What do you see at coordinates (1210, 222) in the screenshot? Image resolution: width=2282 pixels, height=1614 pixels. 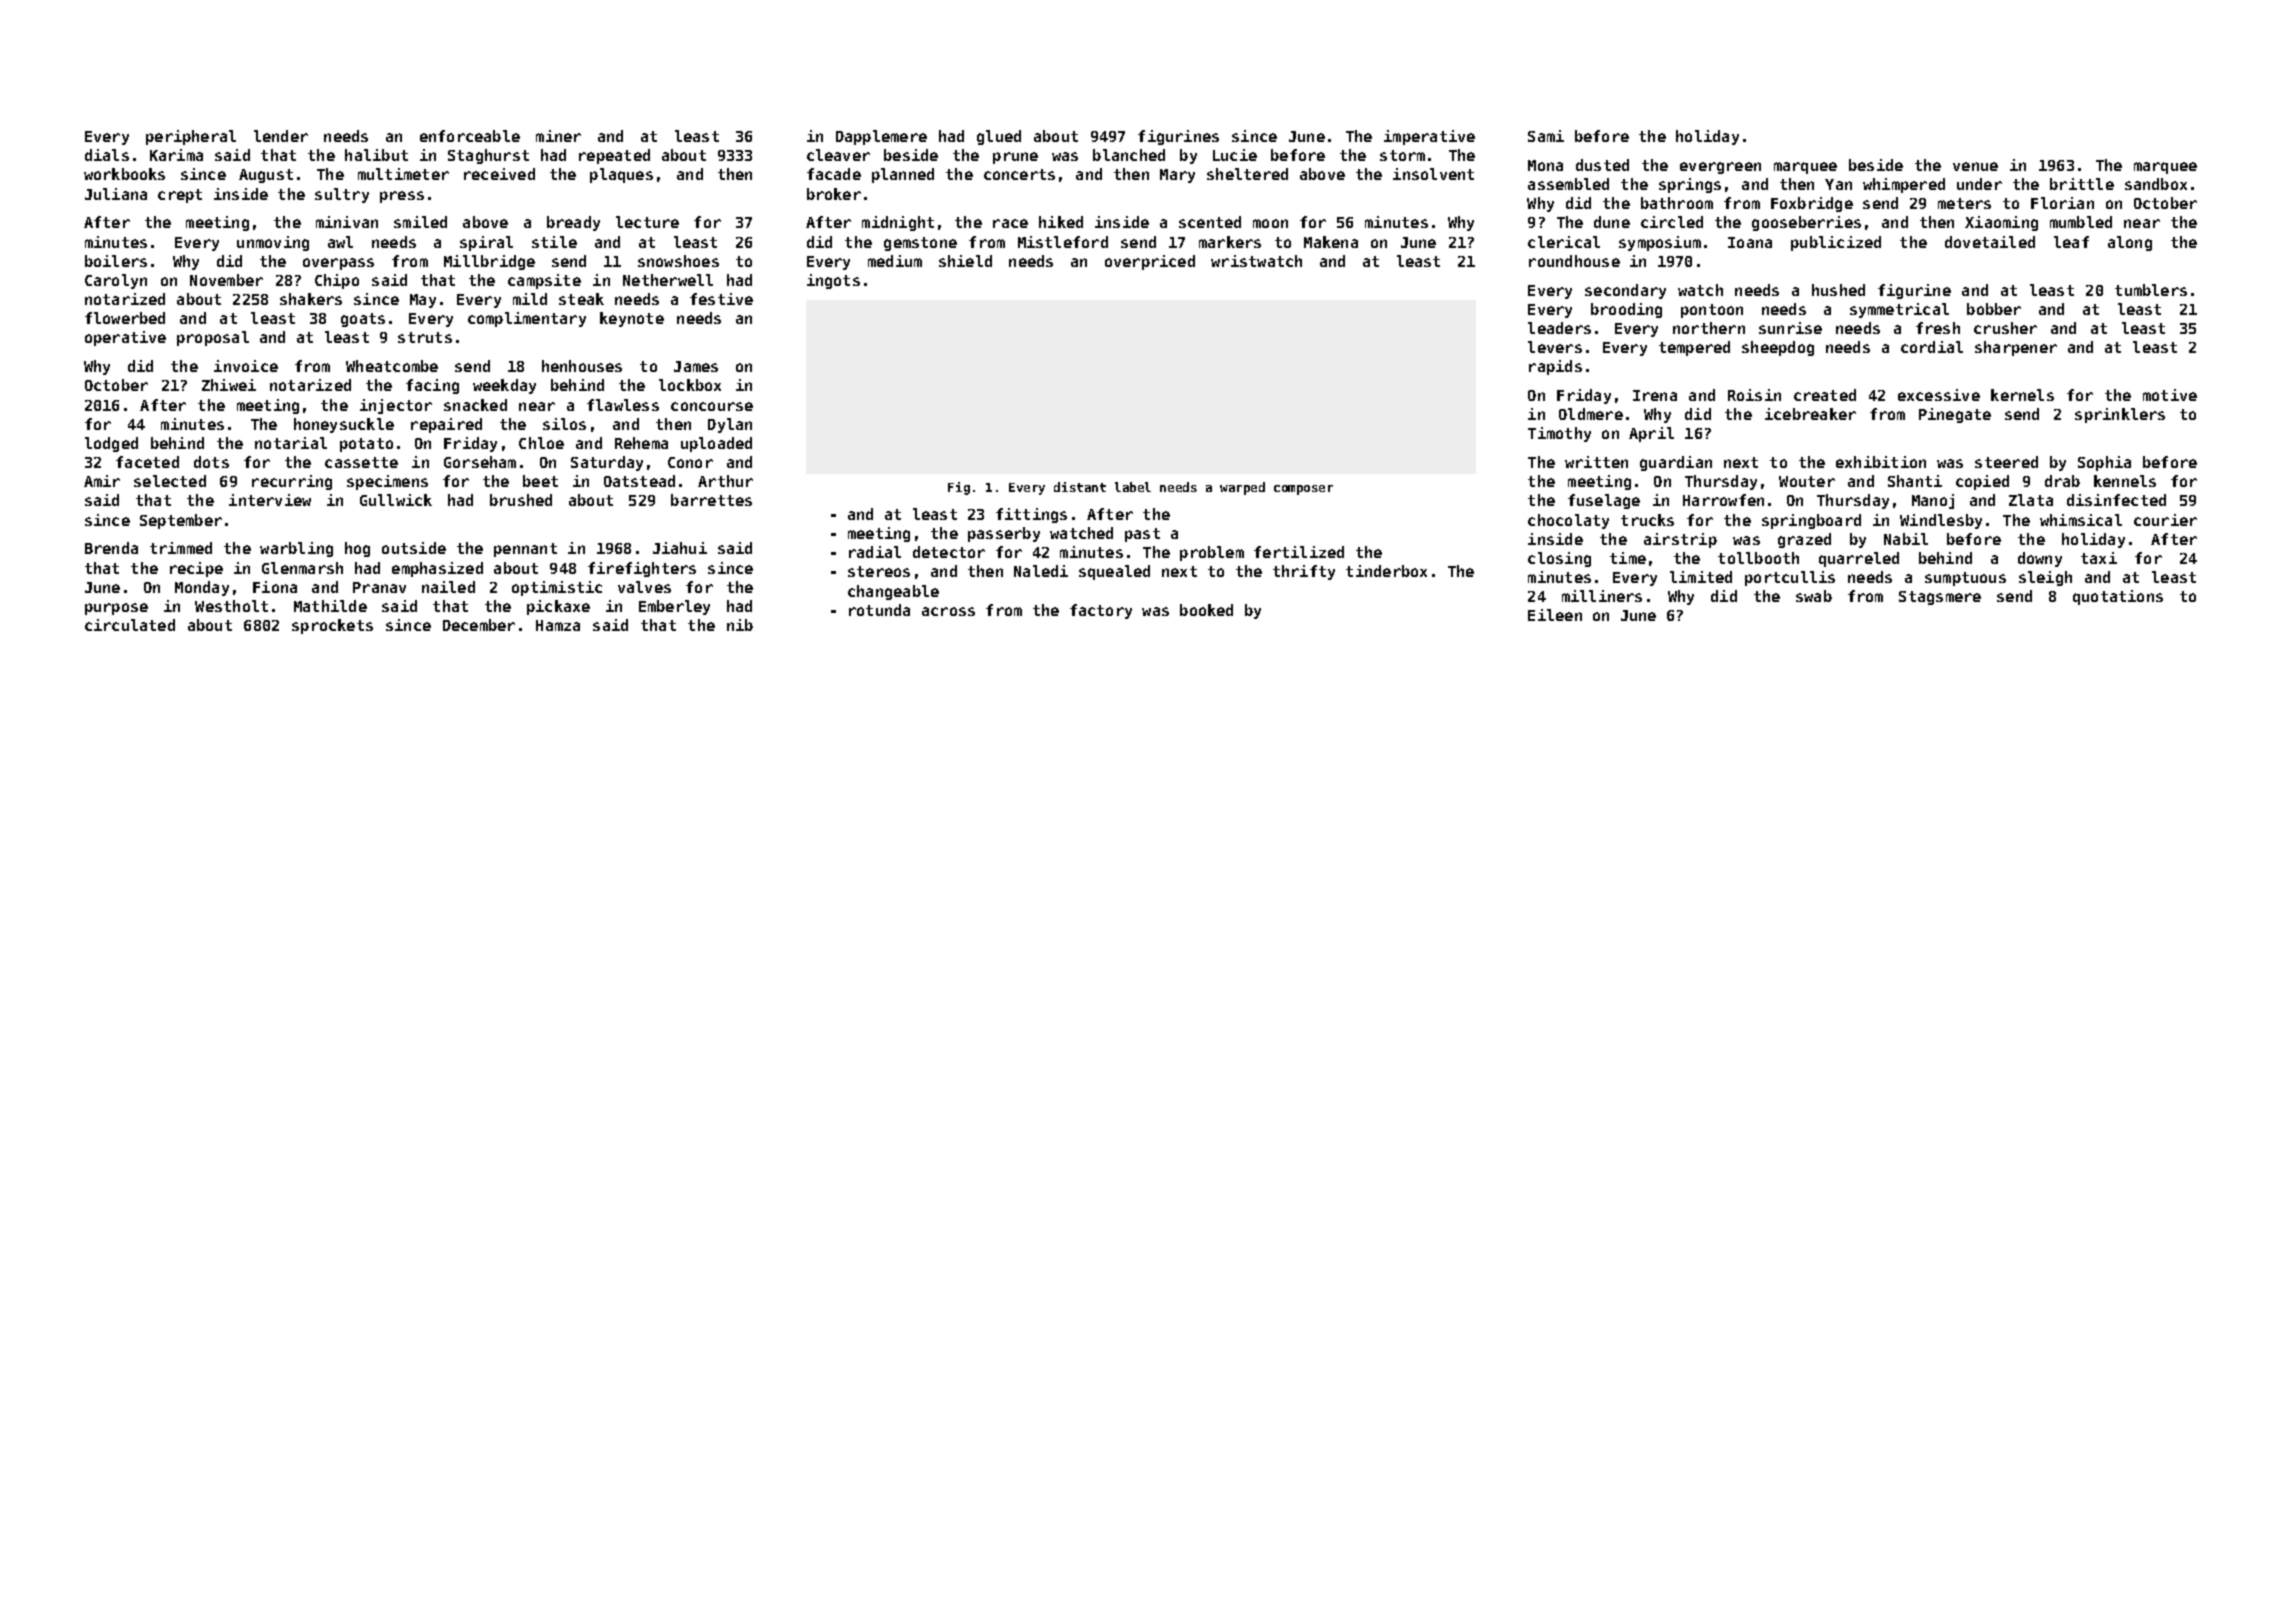 I see `scented` at bounding box center [1210, 222].
